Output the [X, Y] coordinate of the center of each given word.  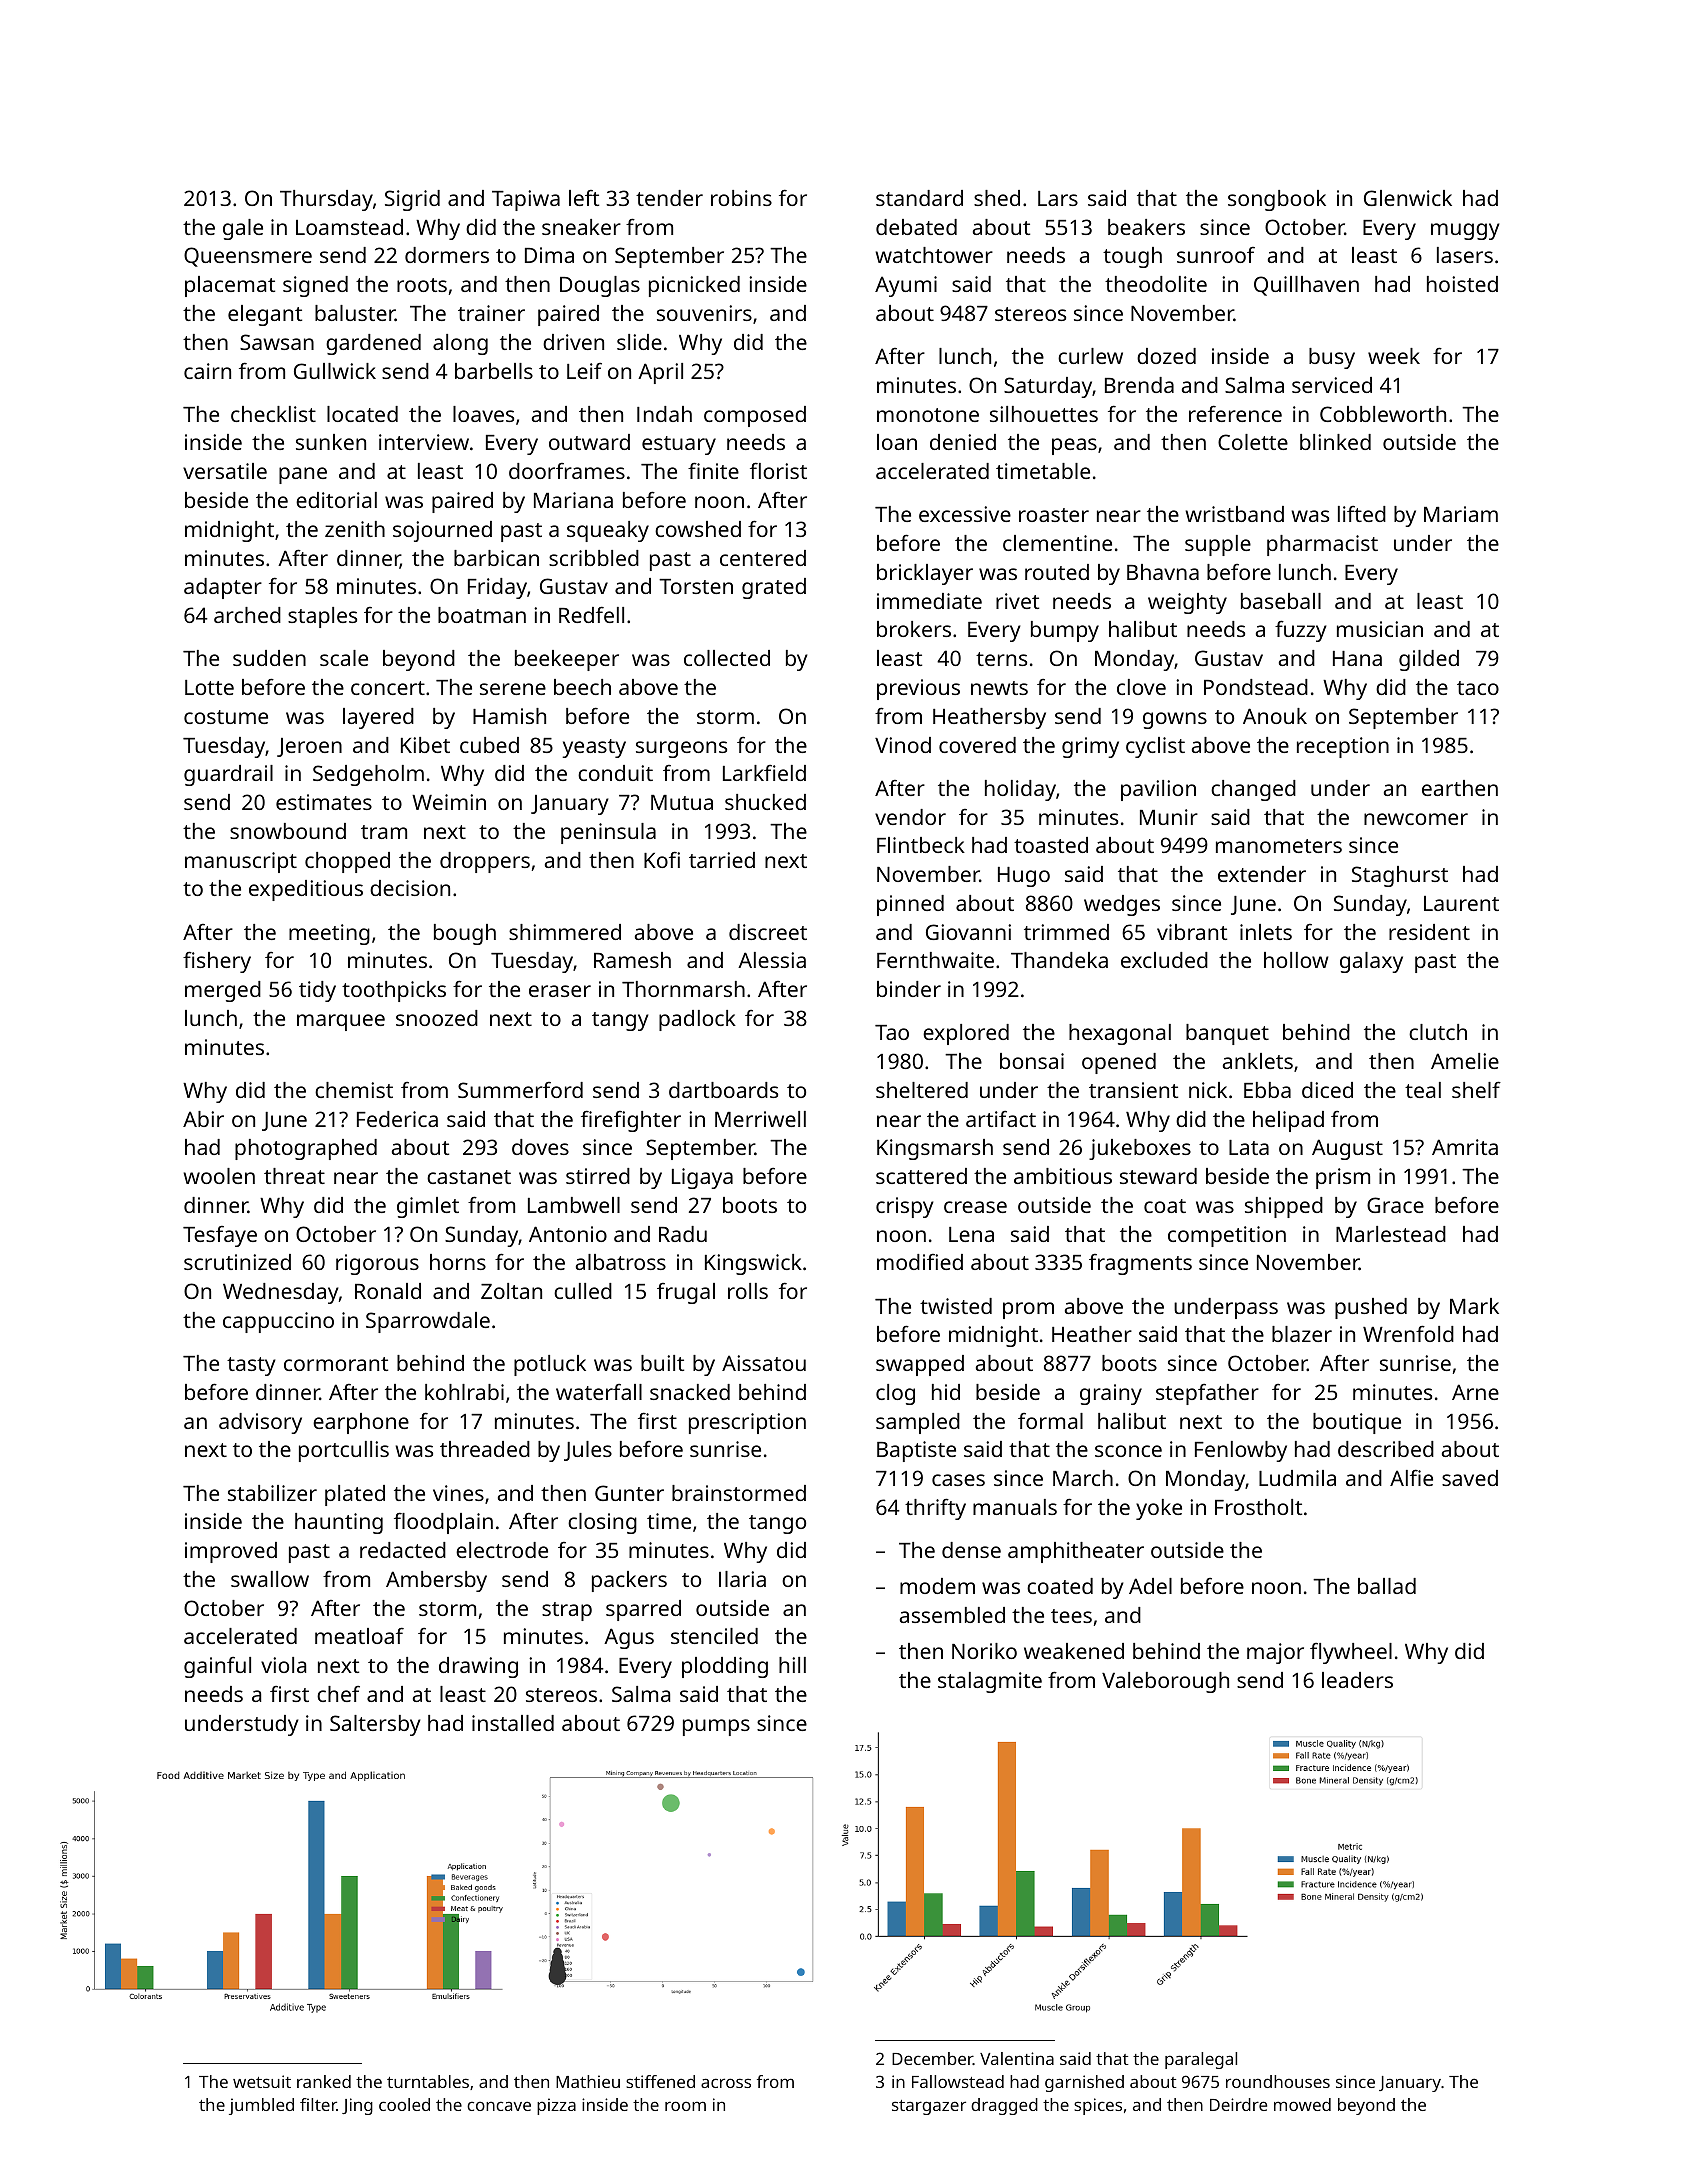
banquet [1227, 1034]
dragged [1004, 2106]
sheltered [922, 1090]
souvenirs [704, 313]
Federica [397, 1119]
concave [499, 2106]
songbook [1277, 200]
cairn [207, 371]
